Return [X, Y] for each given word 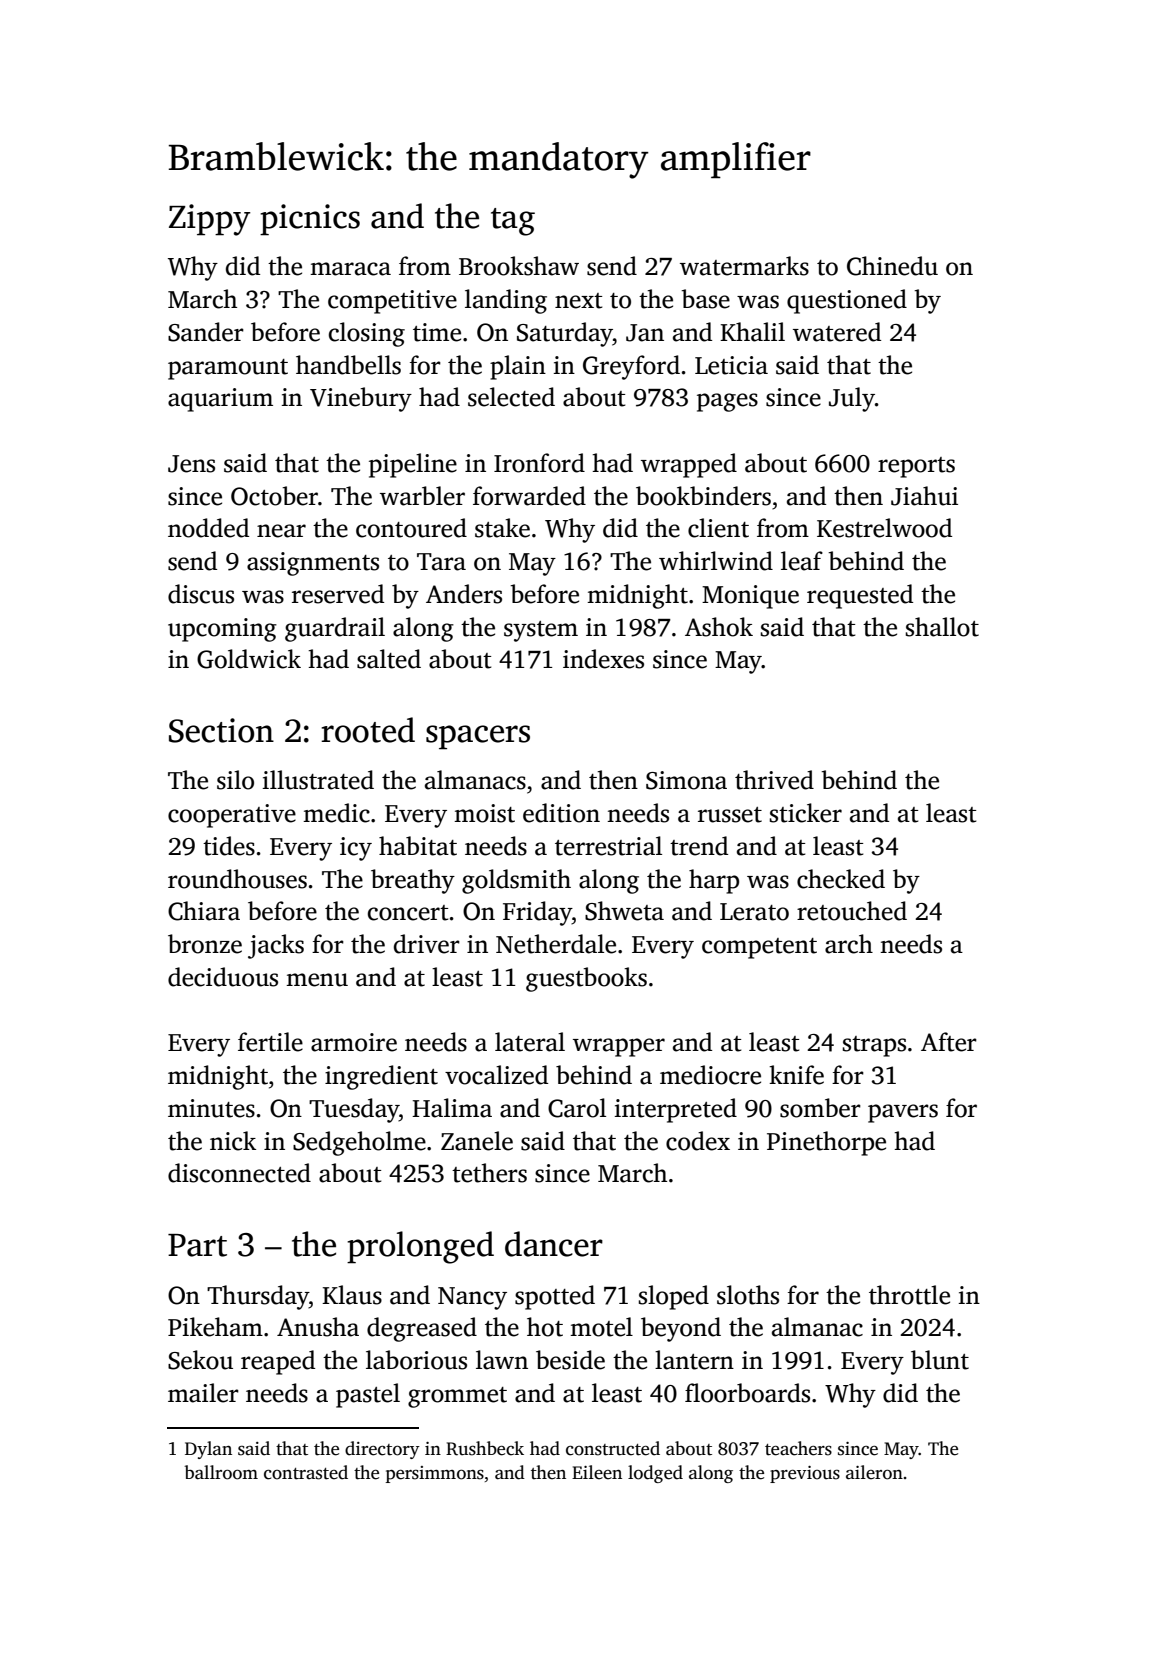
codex [698, 1141]
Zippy [210, 220]
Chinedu [892, 266]
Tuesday [354, 1110]
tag [513, 222]
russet [730, 815]
